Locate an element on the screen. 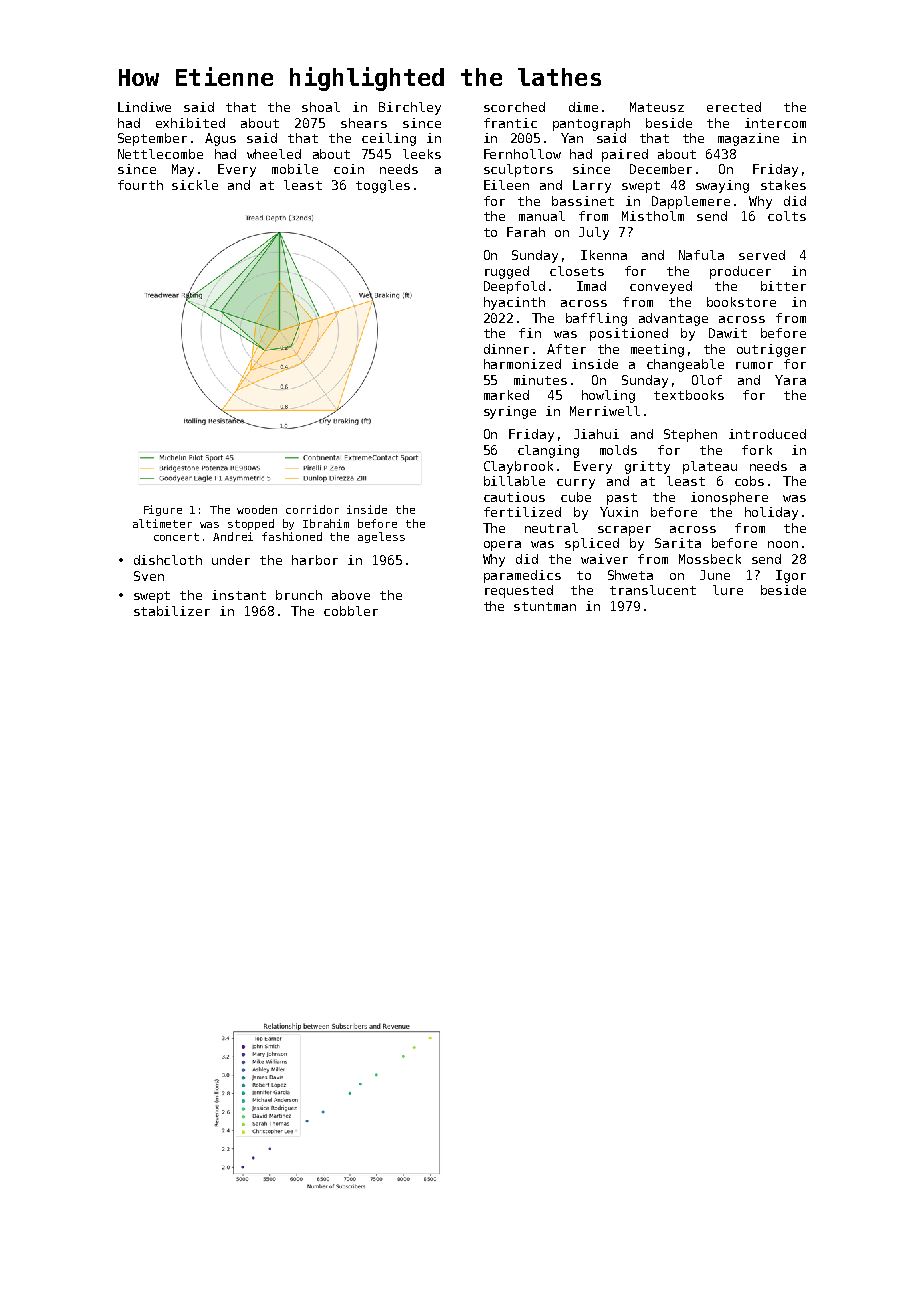  sculptors is located at coordinates (518, 170).
